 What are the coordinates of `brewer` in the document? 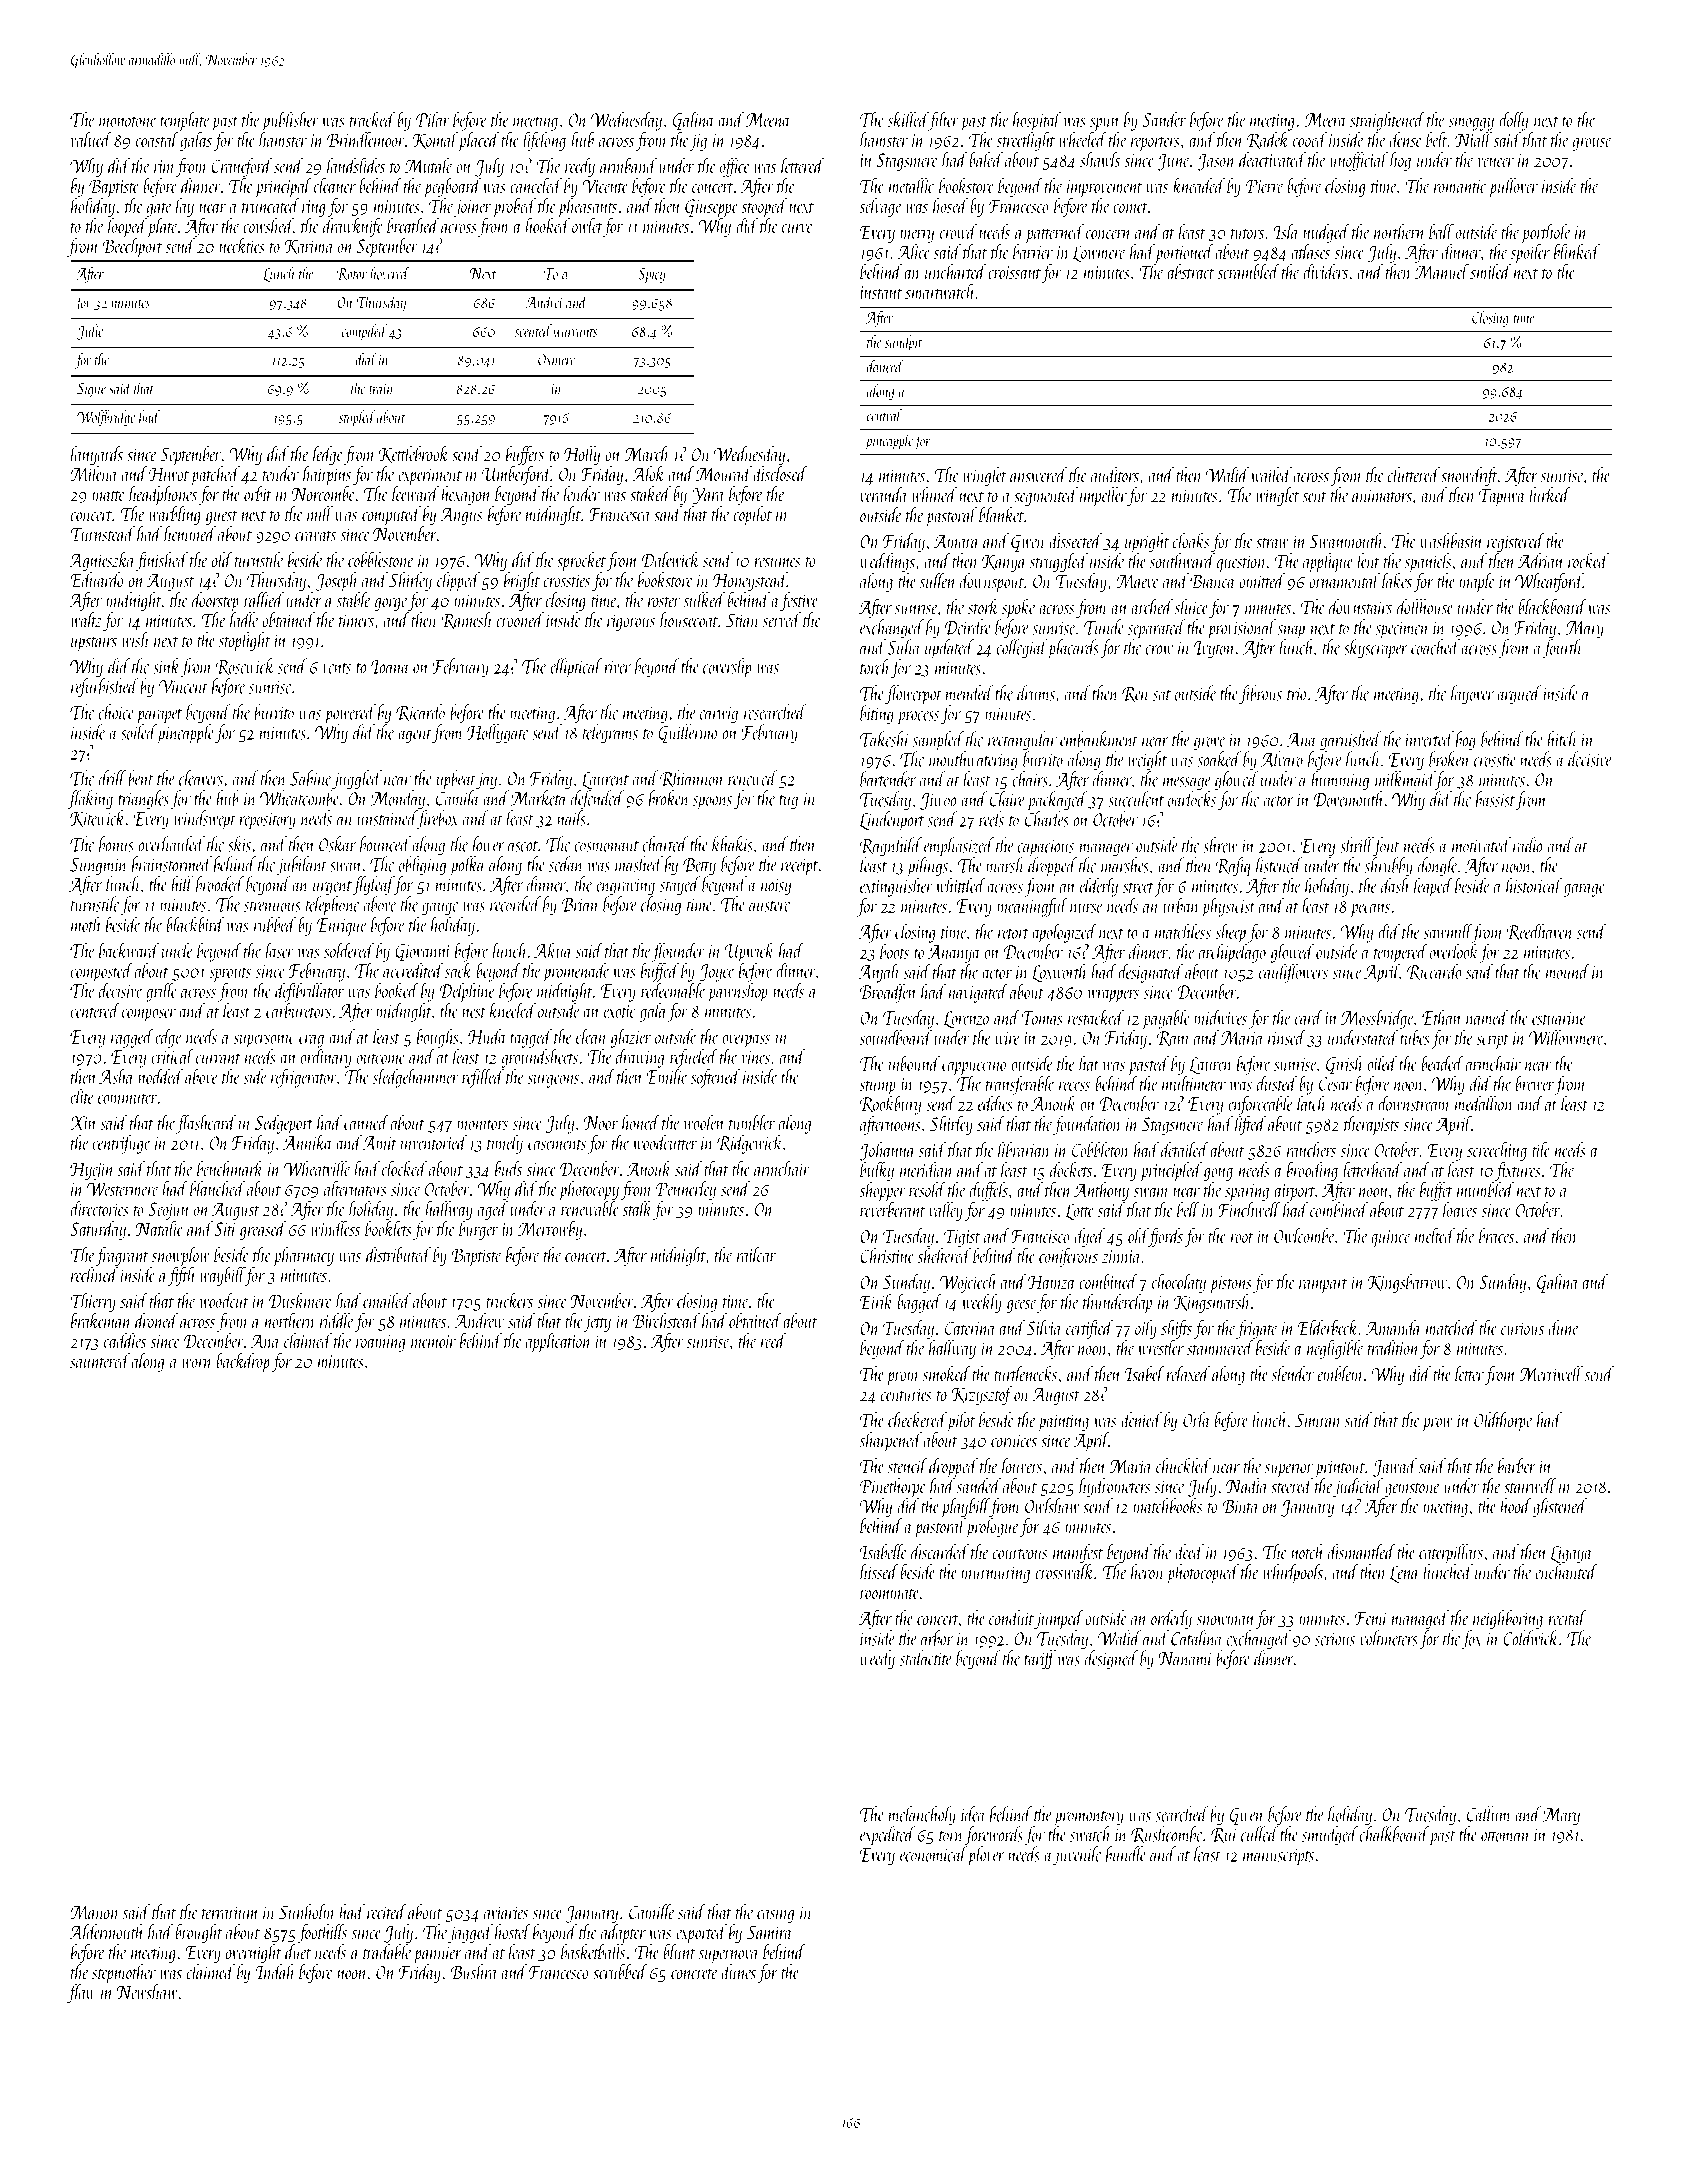 It's located at (1534, 1083).
